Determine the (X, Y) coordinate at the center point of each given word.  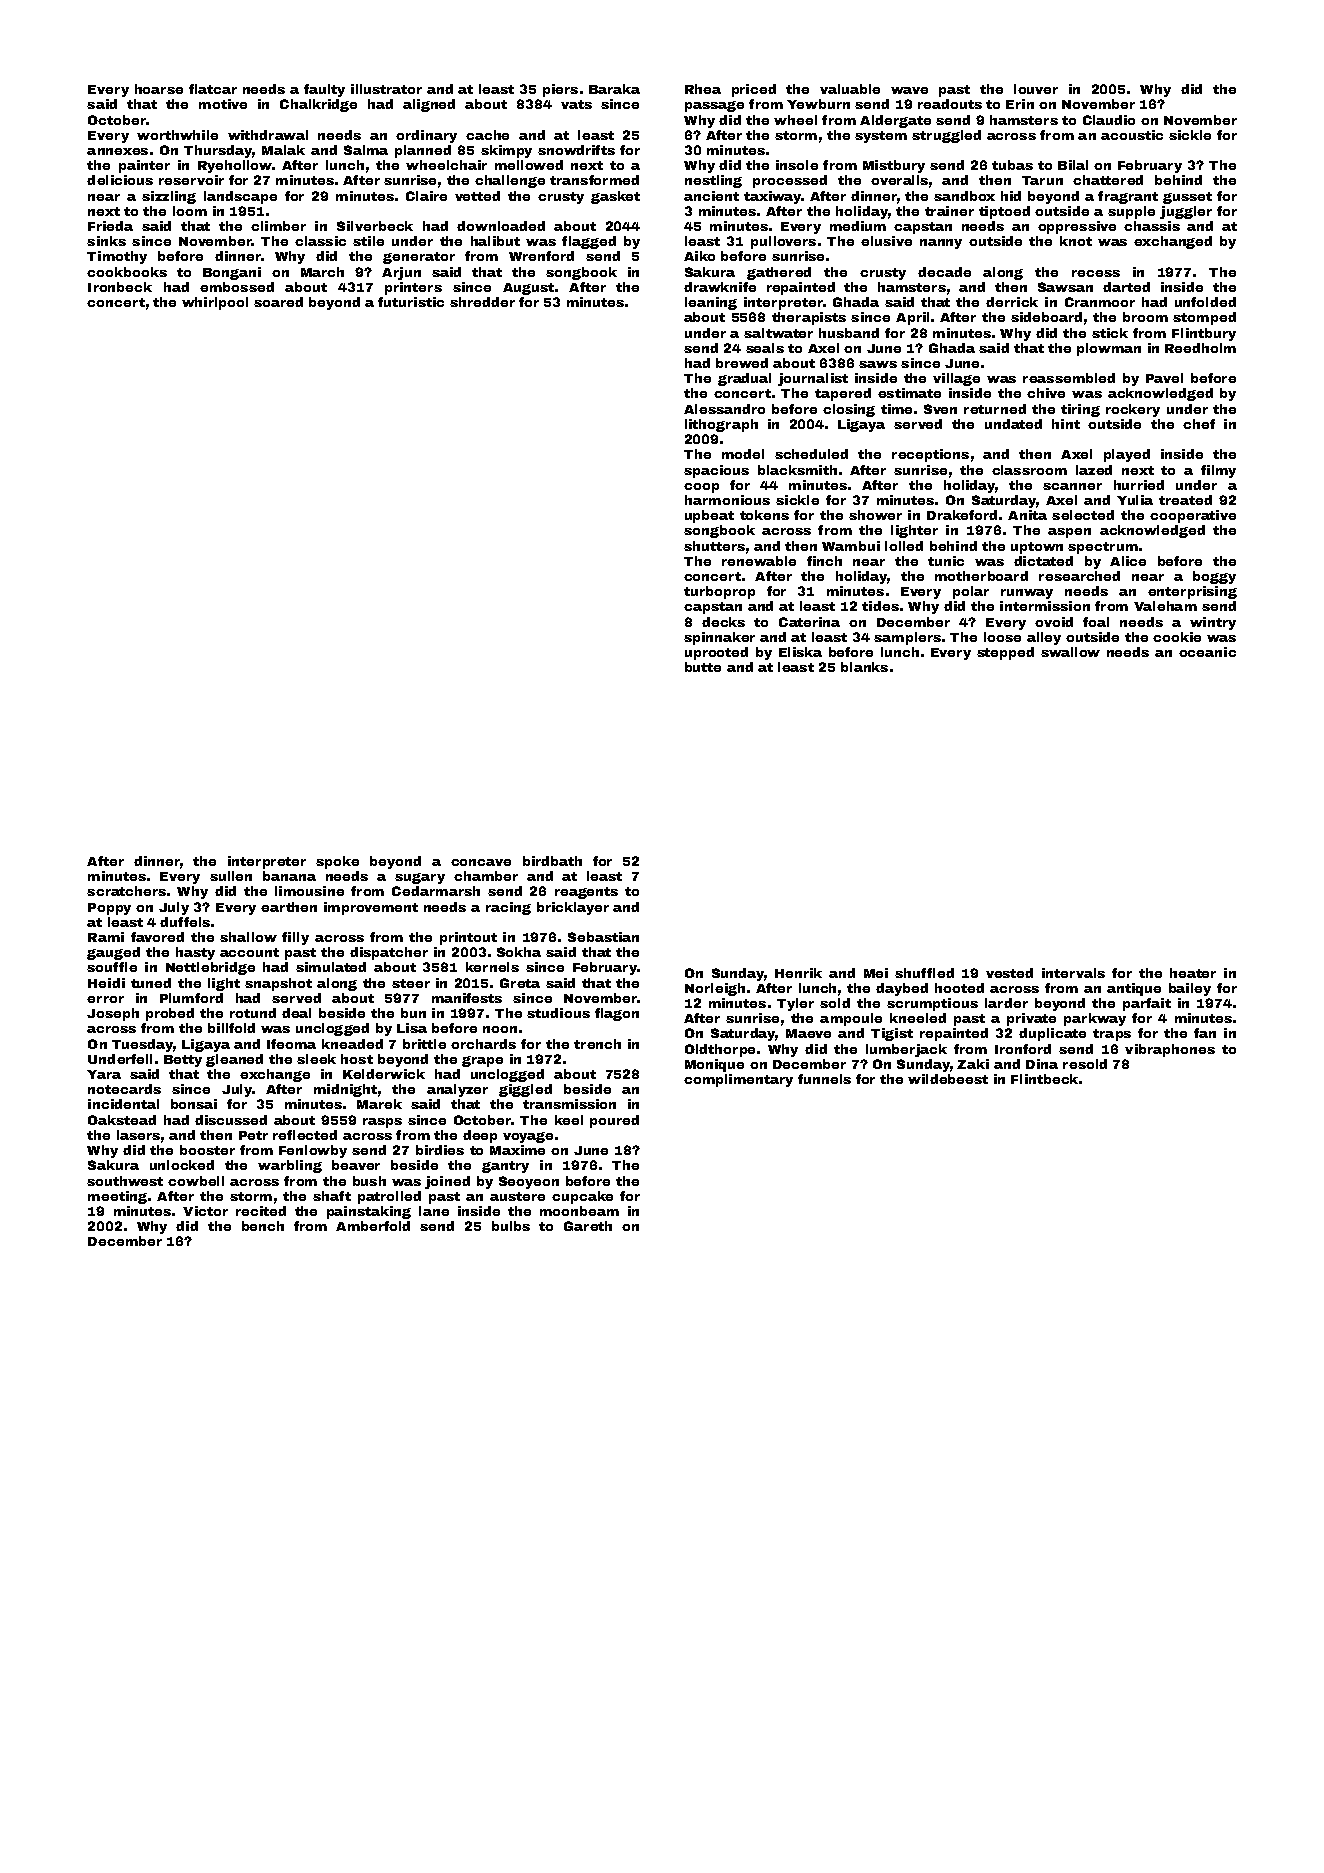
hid (1011, 196)
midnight (345, 1090)
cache (487, 135)
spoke (337, 862)
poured (614, 1121)
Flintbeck (1044, 1079)
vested (1009, 973)
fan (1205, 1033)
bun (413, 1013)
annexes (117, 151)
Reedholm (1200, 348)
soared (278, 302)
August (528, 289)
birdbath (552, 861)
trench (597, 1044)
